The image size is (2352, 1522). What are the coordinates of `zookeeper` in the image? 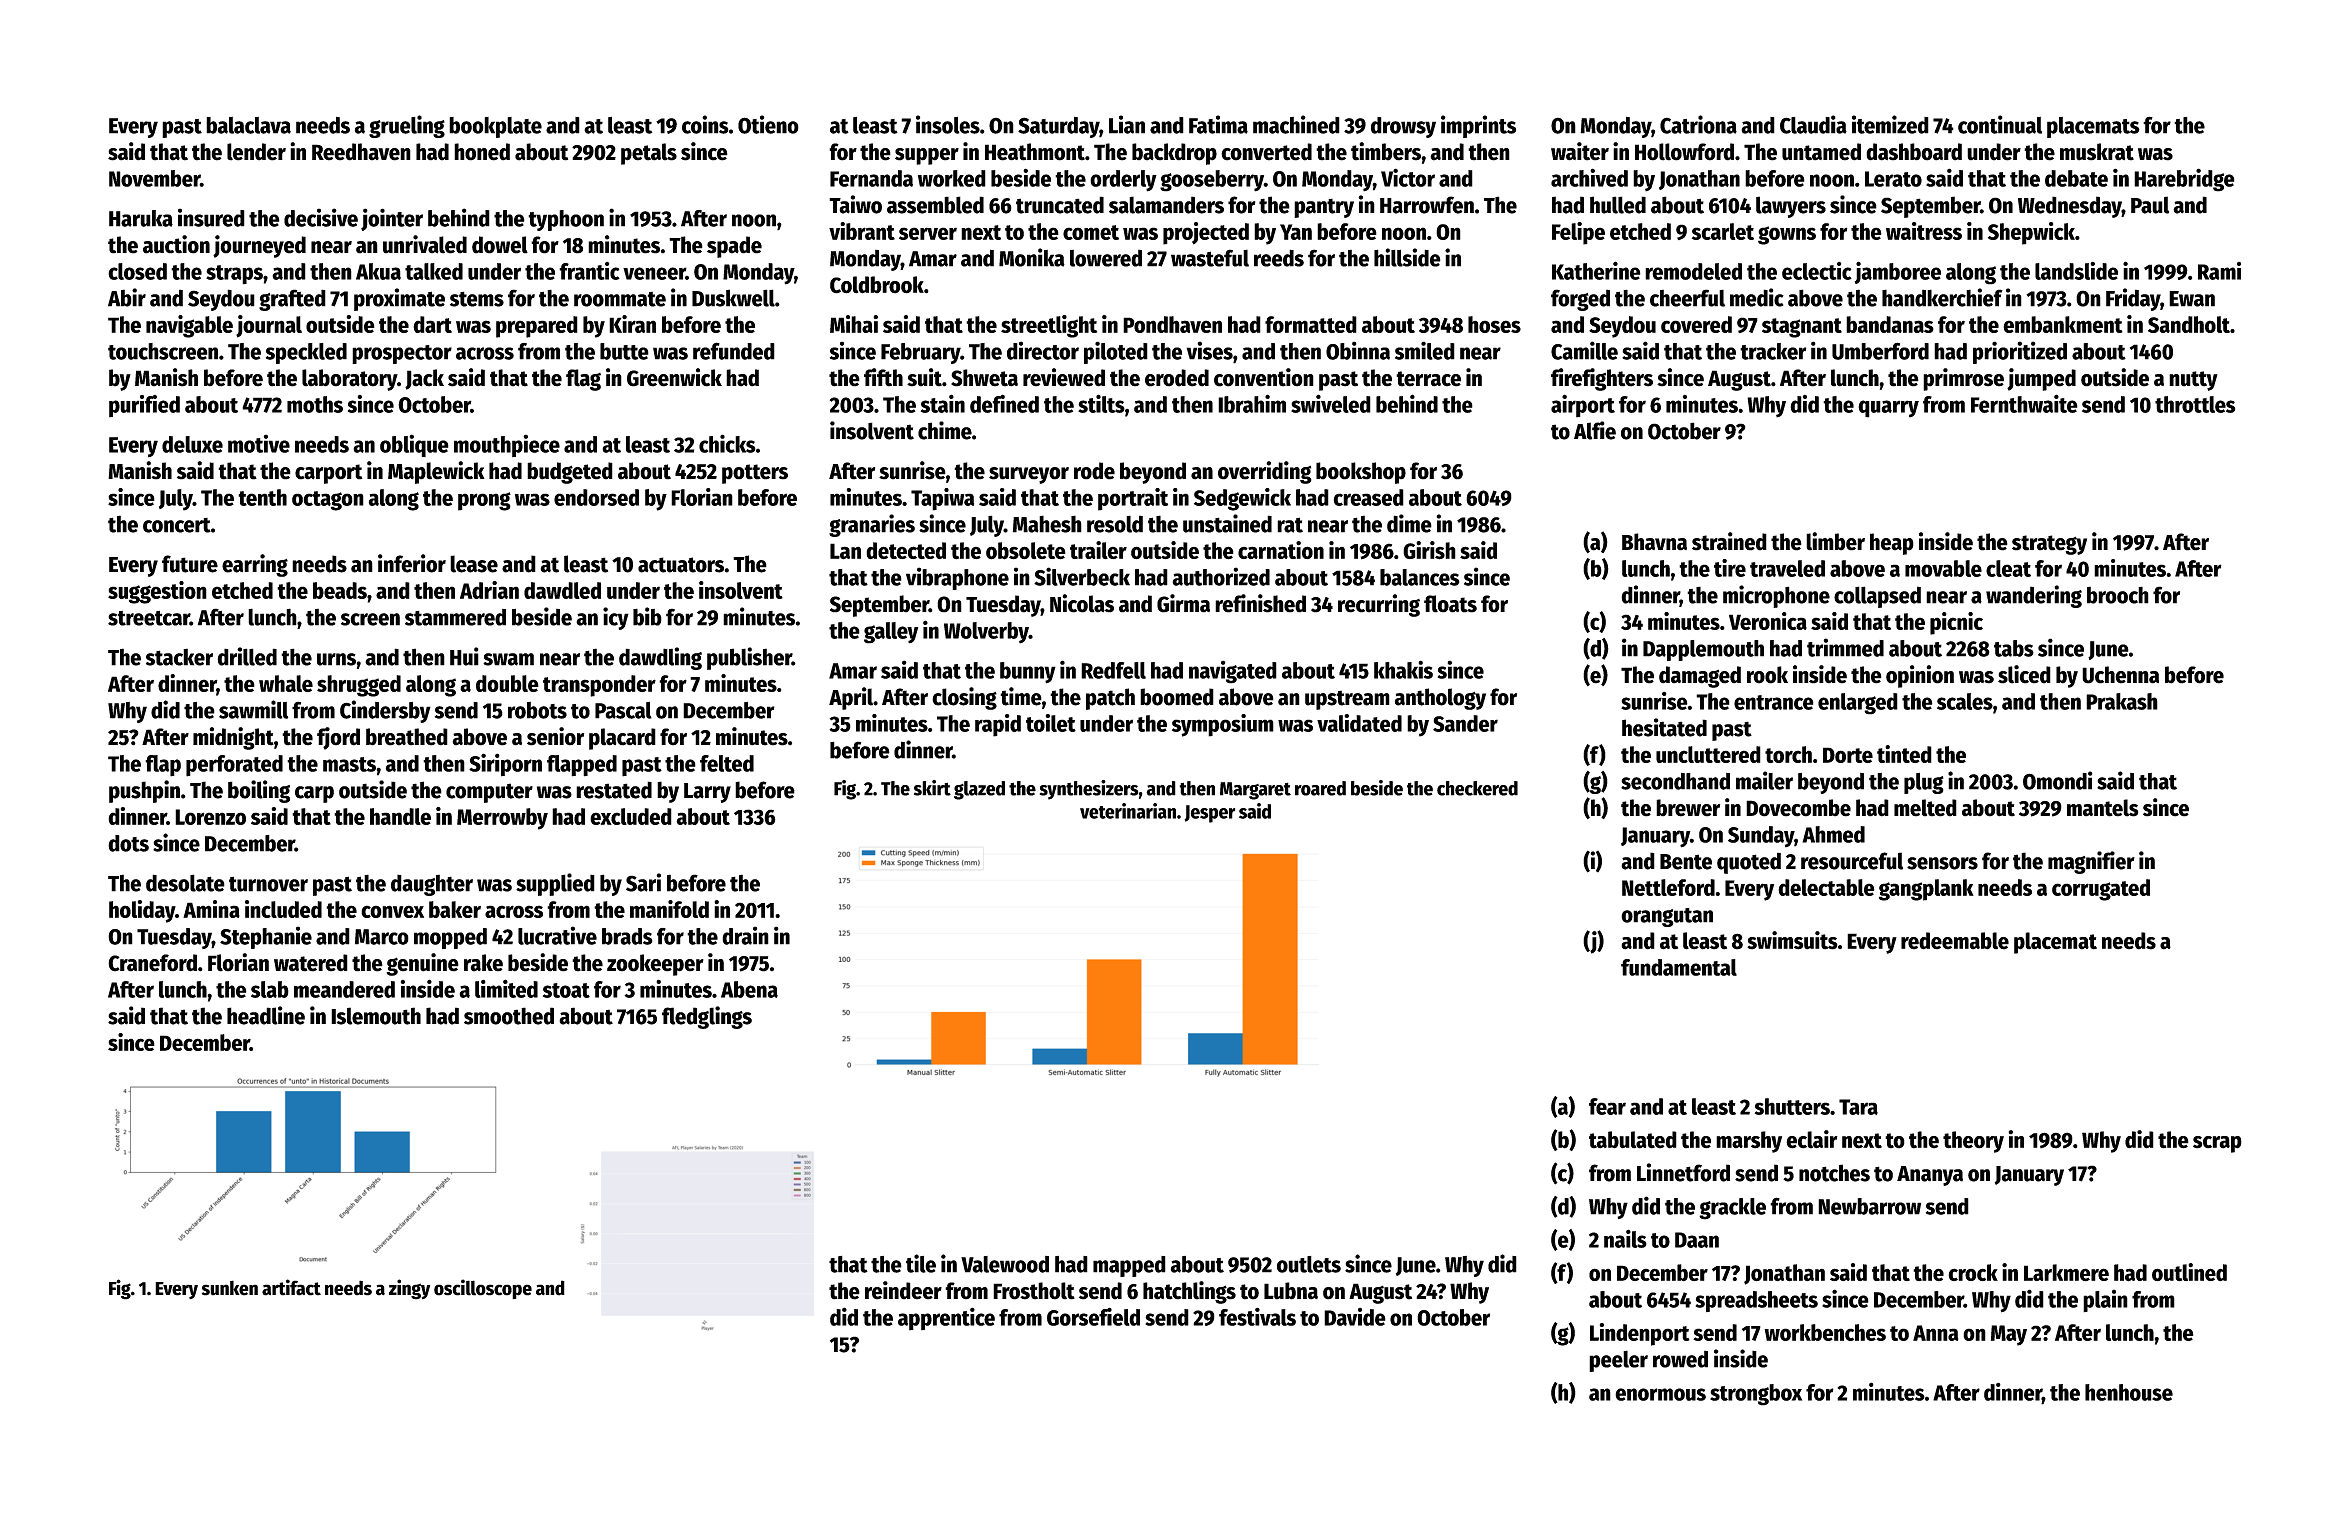 It's located at (655, 965).
